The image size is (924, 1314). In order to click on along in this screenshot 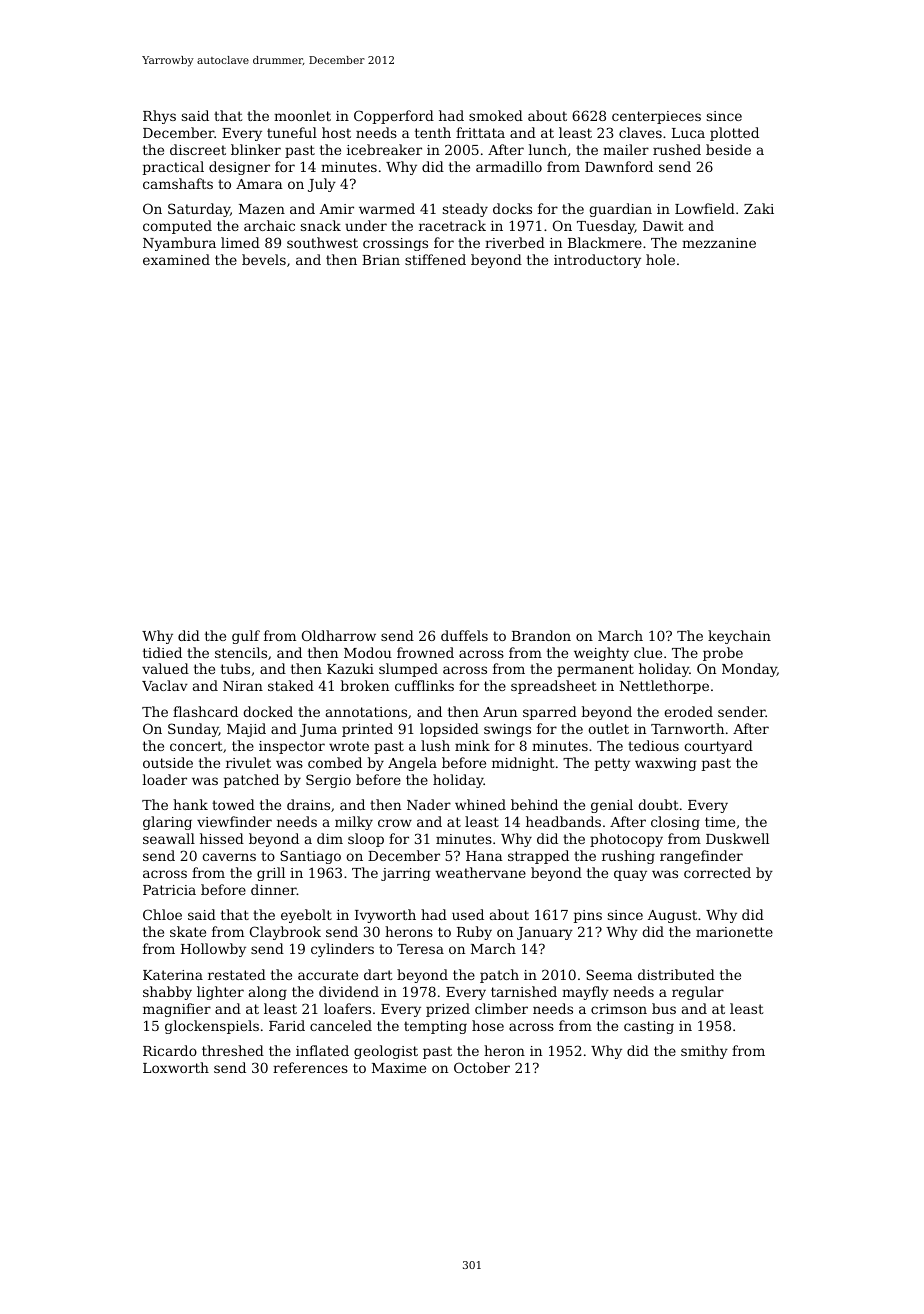, I will do `click(268, 993)`.
